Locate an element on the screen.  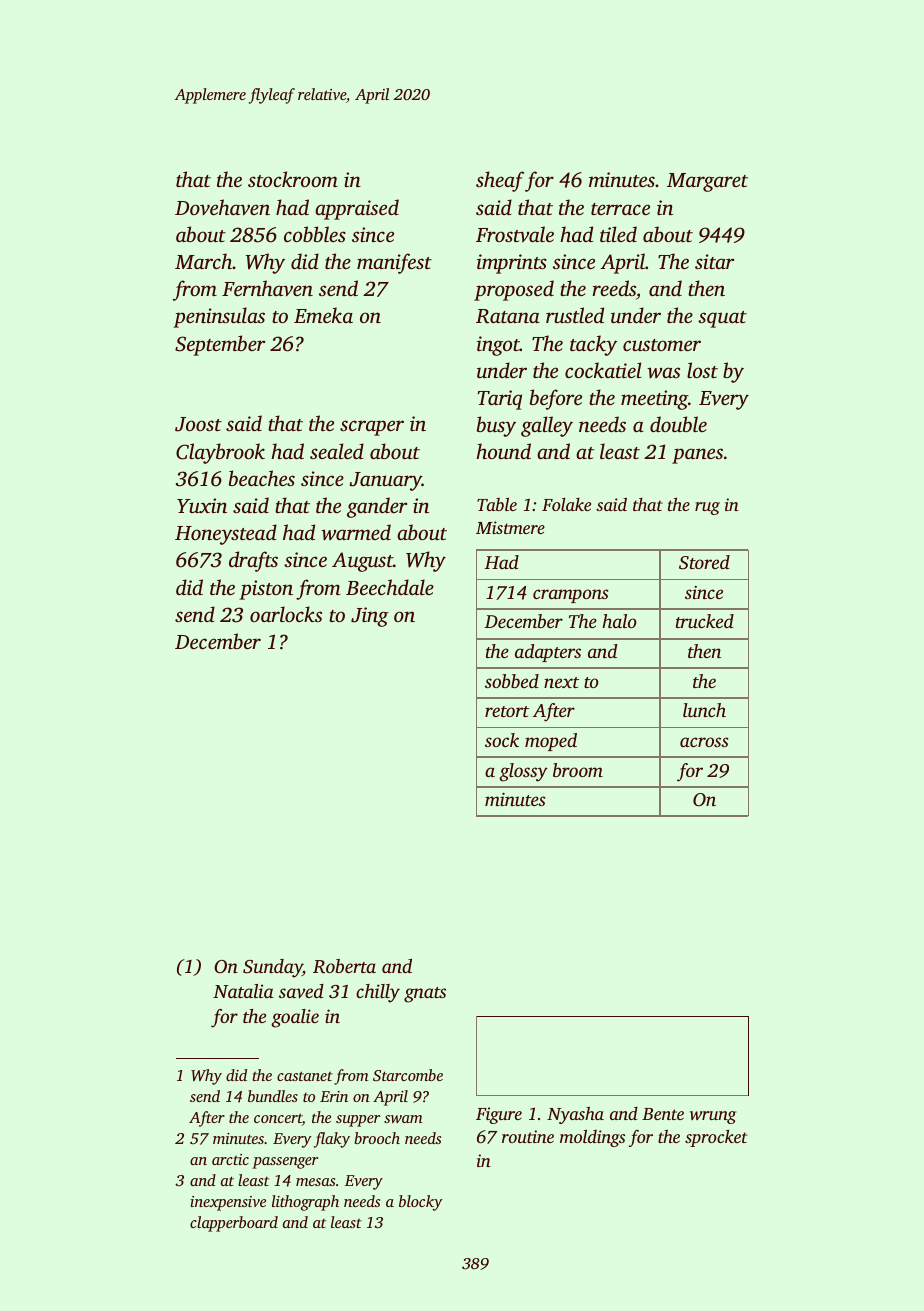
September is located at coordinates (220, 345).
